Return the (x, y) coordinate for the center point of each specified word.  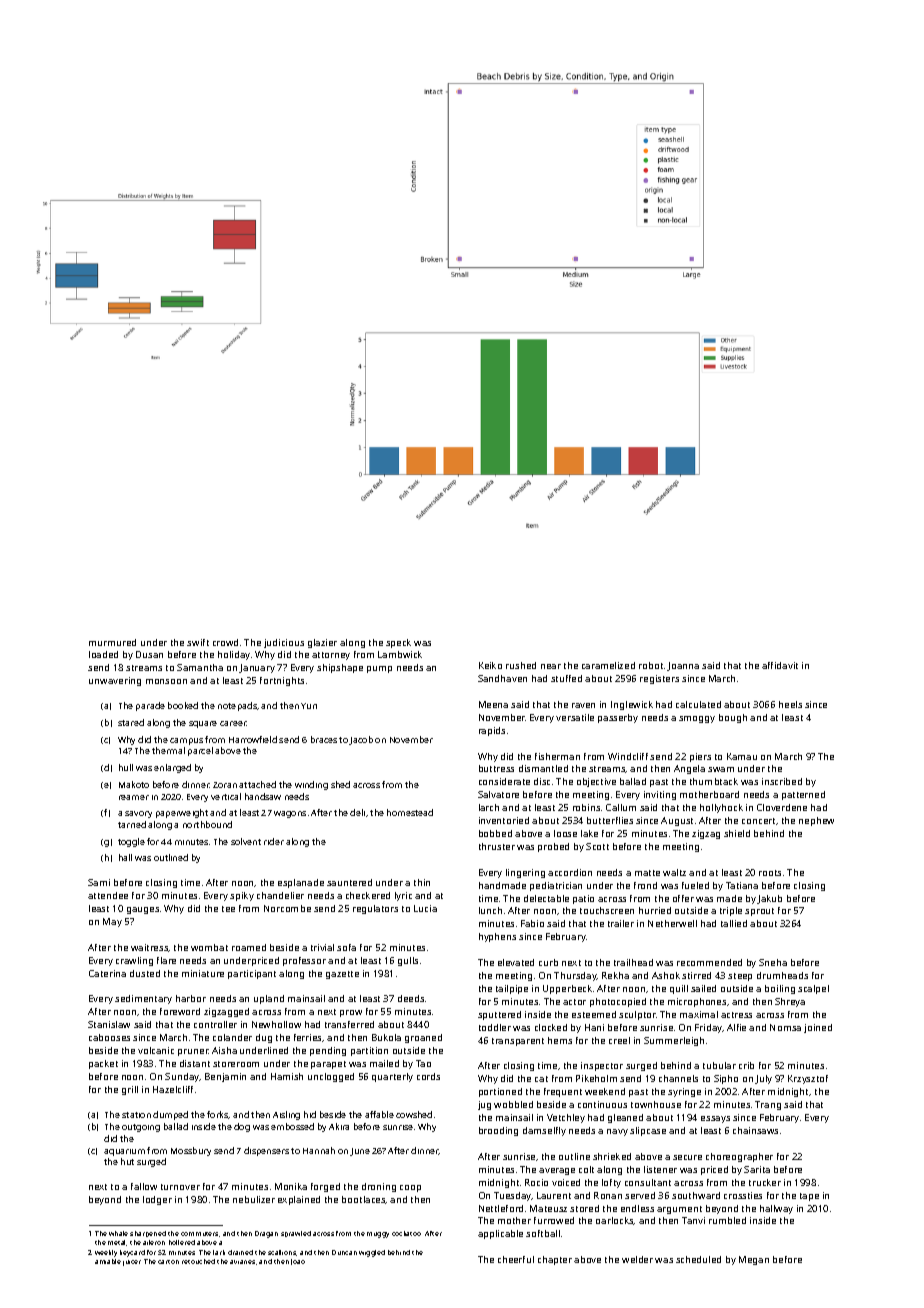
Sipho (726, 1079)
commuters (199, 1234)
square (203, 724)
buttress (496, 768)
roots (770, 873)
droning (379, 1187)
